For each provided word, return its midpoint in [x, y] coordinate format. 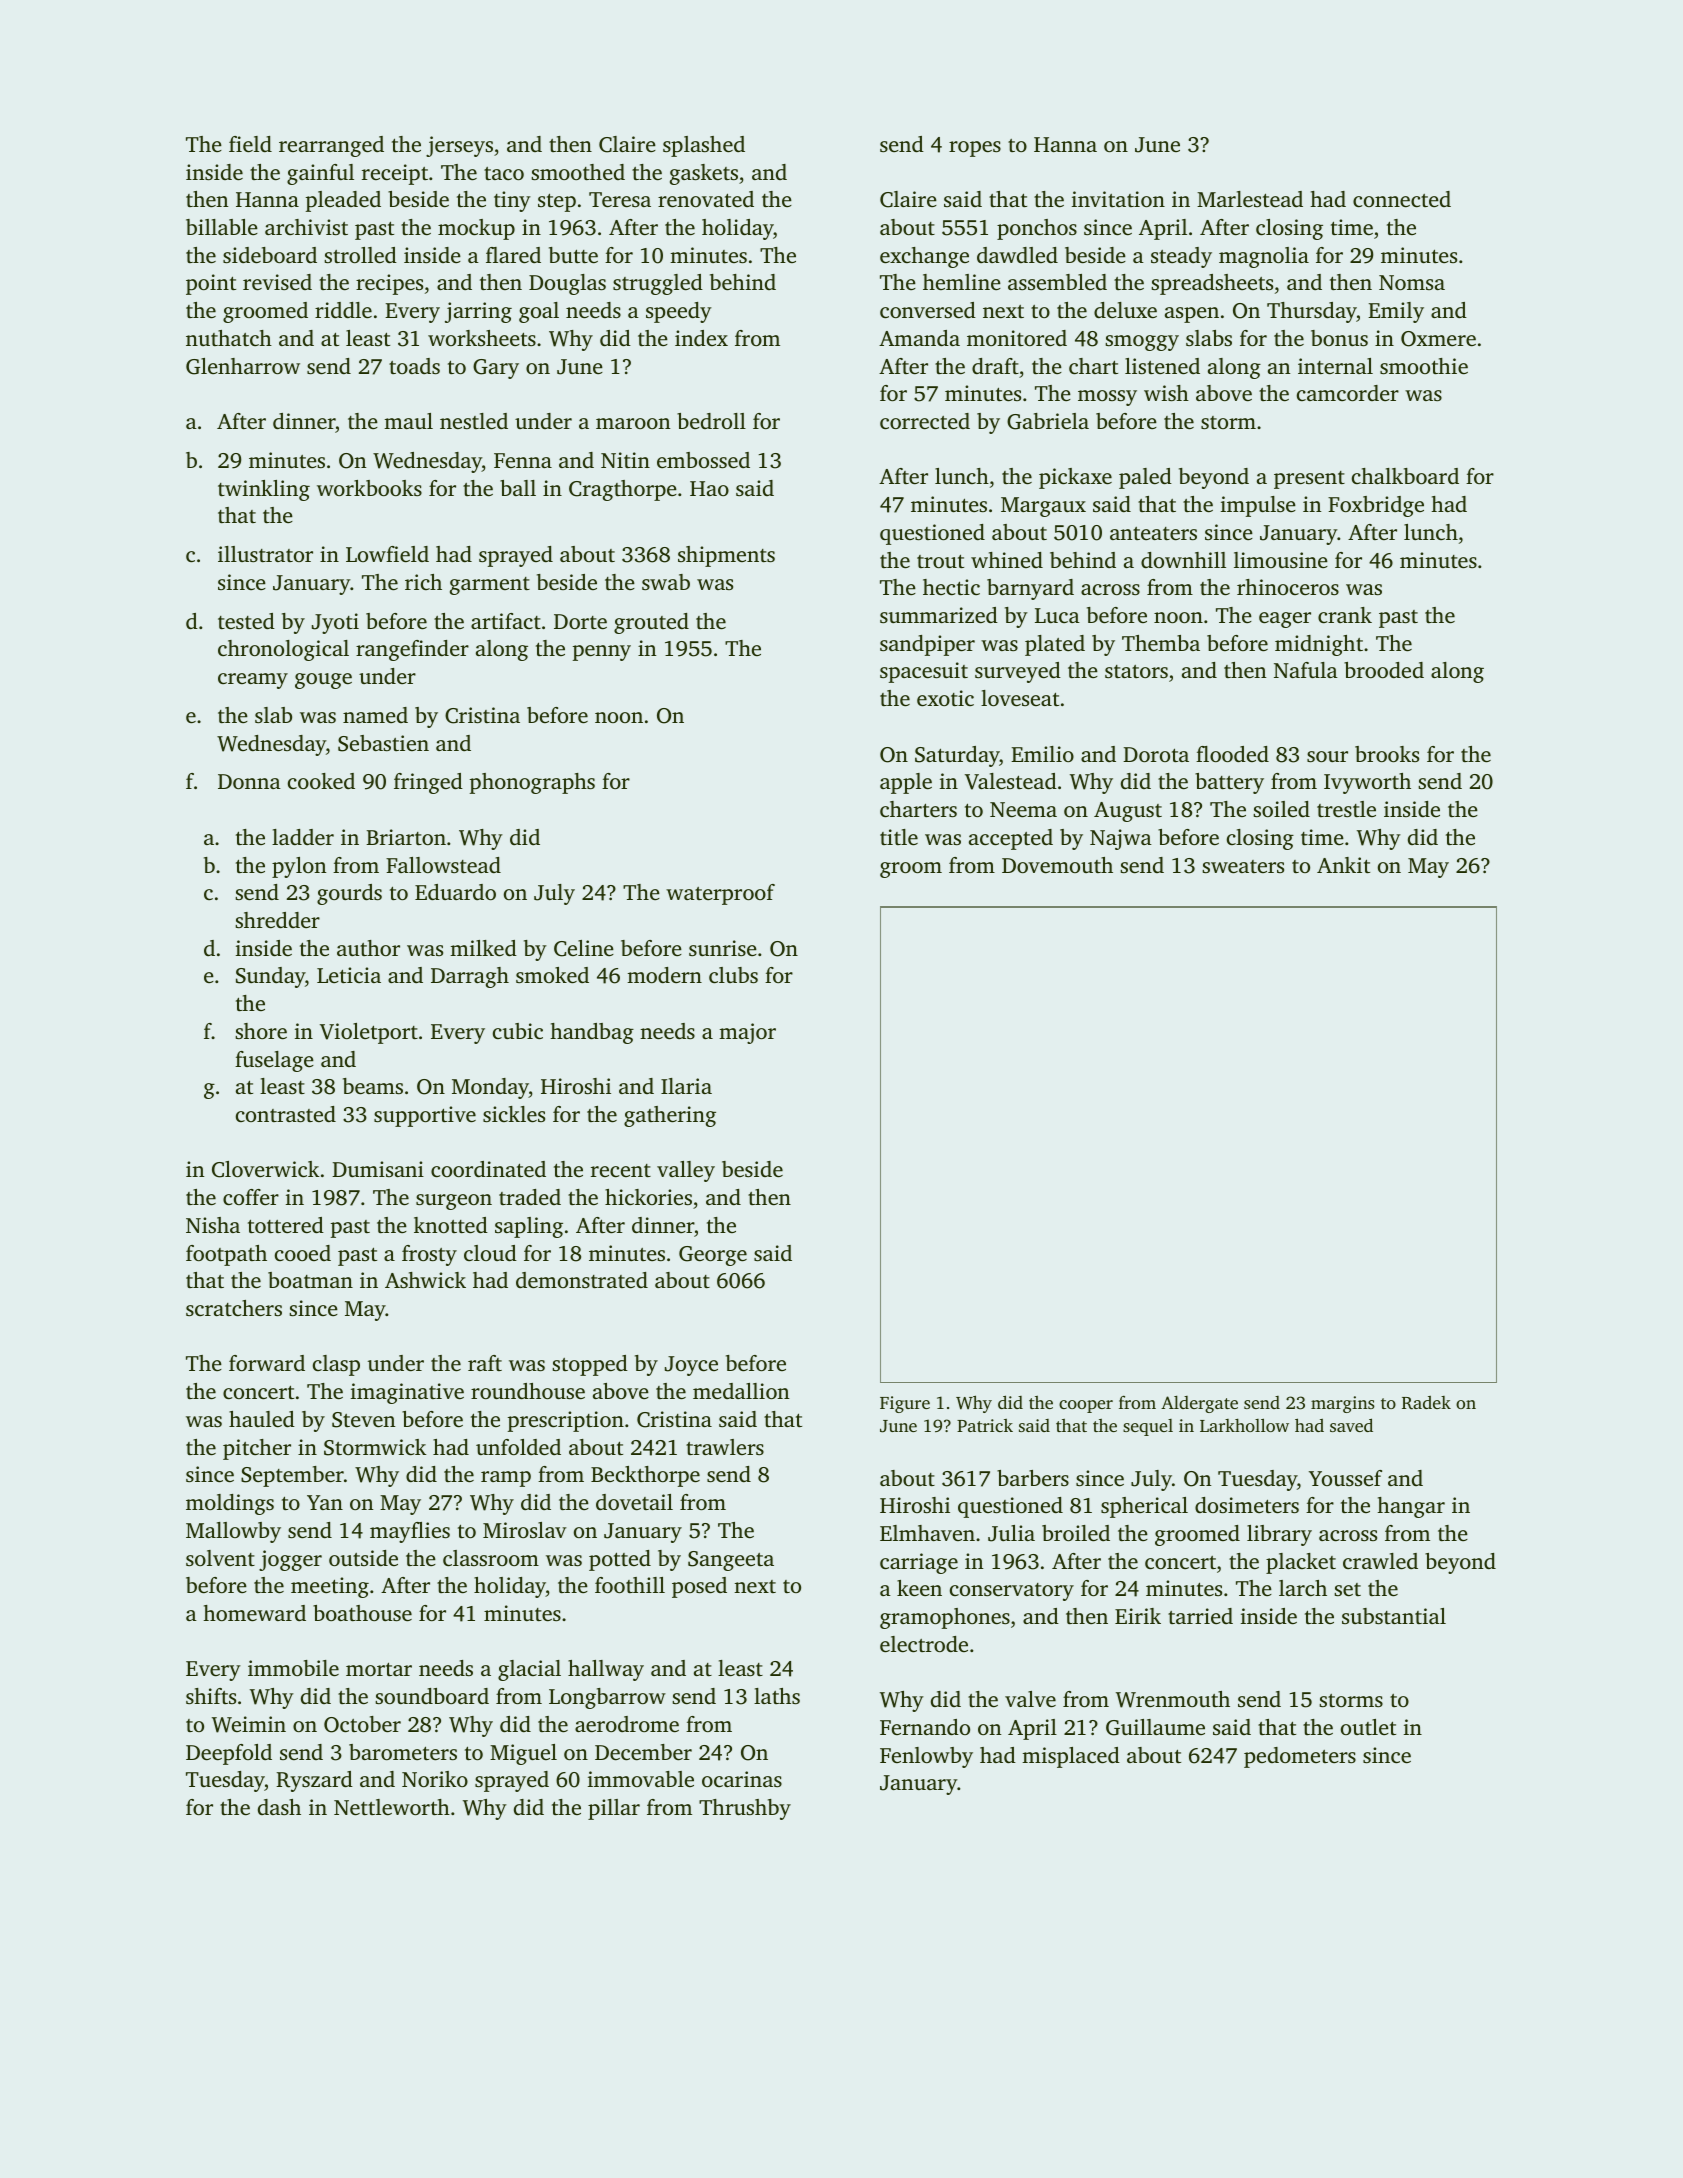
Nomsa [1412, 282]
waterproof [720, 894]
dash [279, 1807]
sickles [514, 1114]
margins [1343, 1404]
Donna [249, 781]
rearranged [331, 146]
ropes [975, 149]
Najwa [1121, 839]
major [747, 1033]
